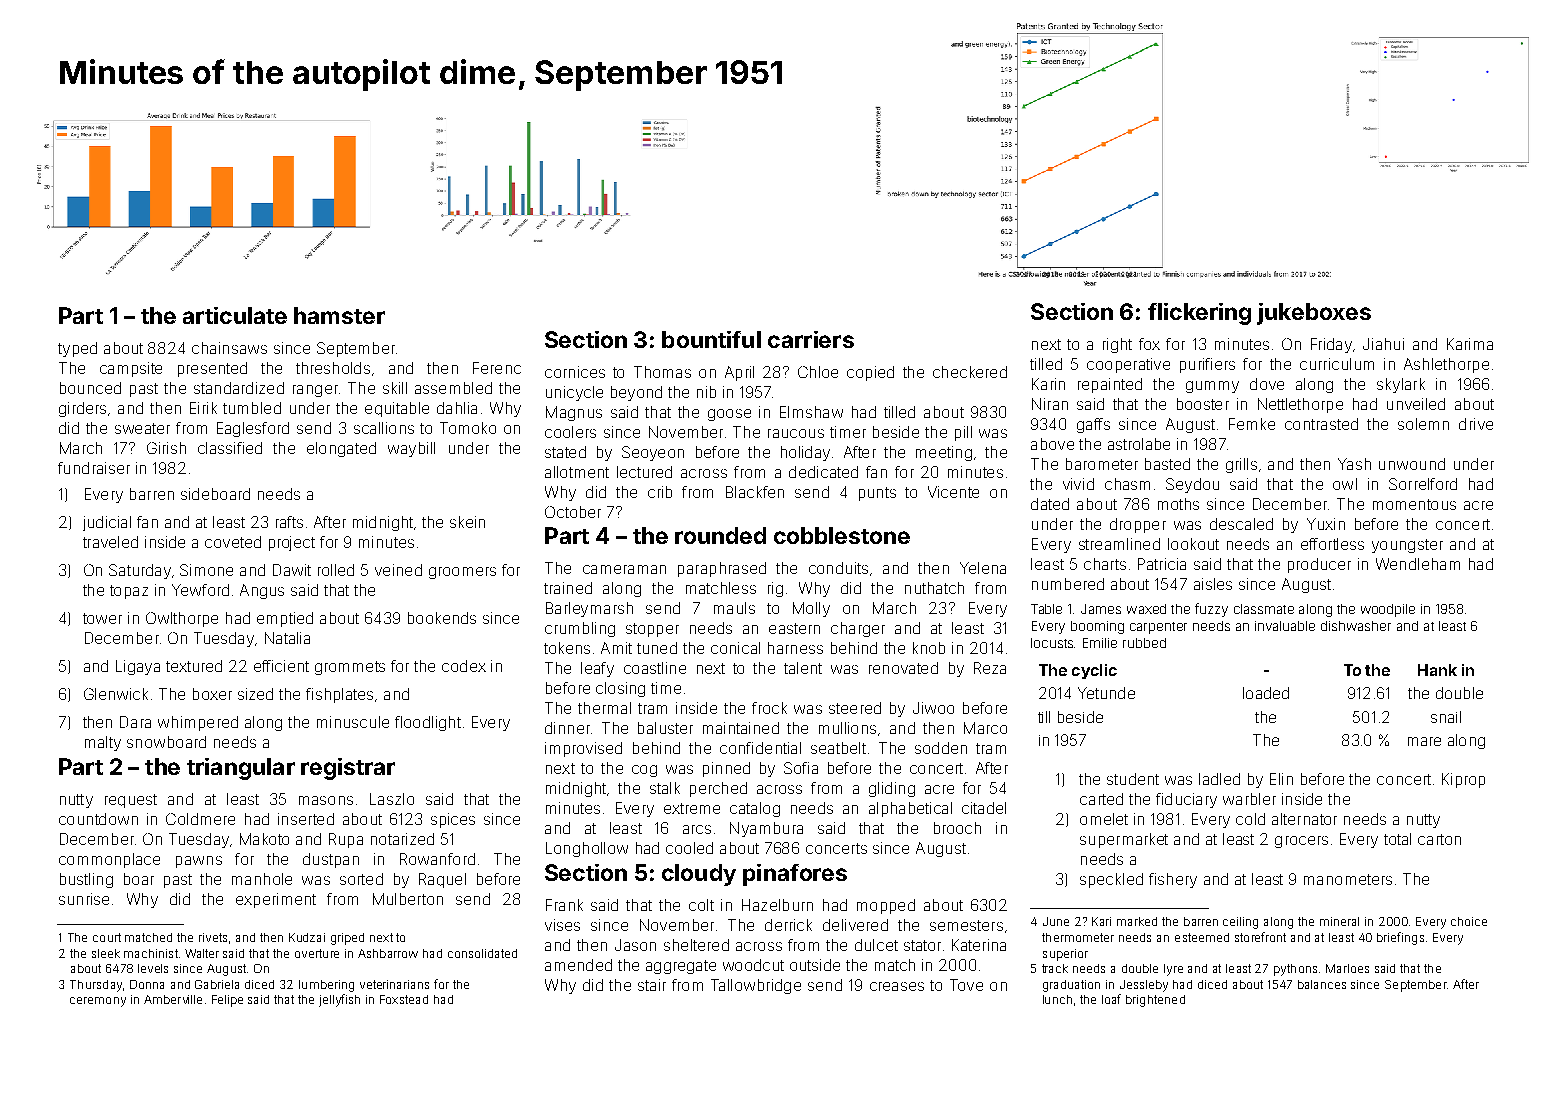 The width and height of the document is (1552, 1097). Describe the element at coordinates (464, 666) in the document. I see `codex` at that location.
